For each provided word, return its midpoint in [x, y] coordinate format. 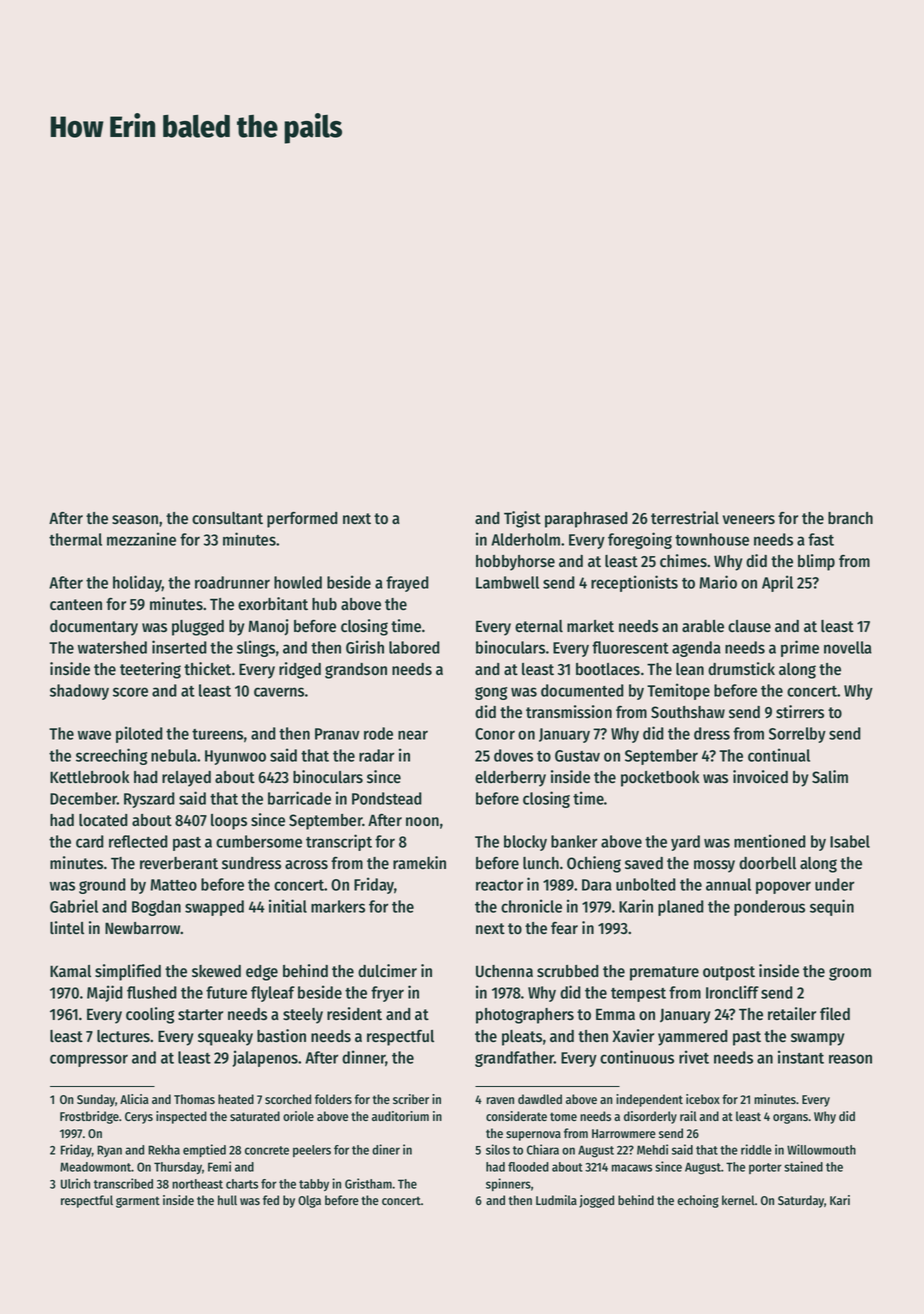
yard [685, 843]
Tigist [522, 519]
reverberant [179, 863]
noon [422, 821]
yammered [693, 1038]
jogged [596, 1201]
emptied [204, 1150]
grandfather [514, 1059]
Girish [365, 647]
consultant [227, 518]
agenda [696, 649]
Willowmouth [821, 1149]
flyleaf [273, 994]
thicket [207, 668]
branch [850, 518]
